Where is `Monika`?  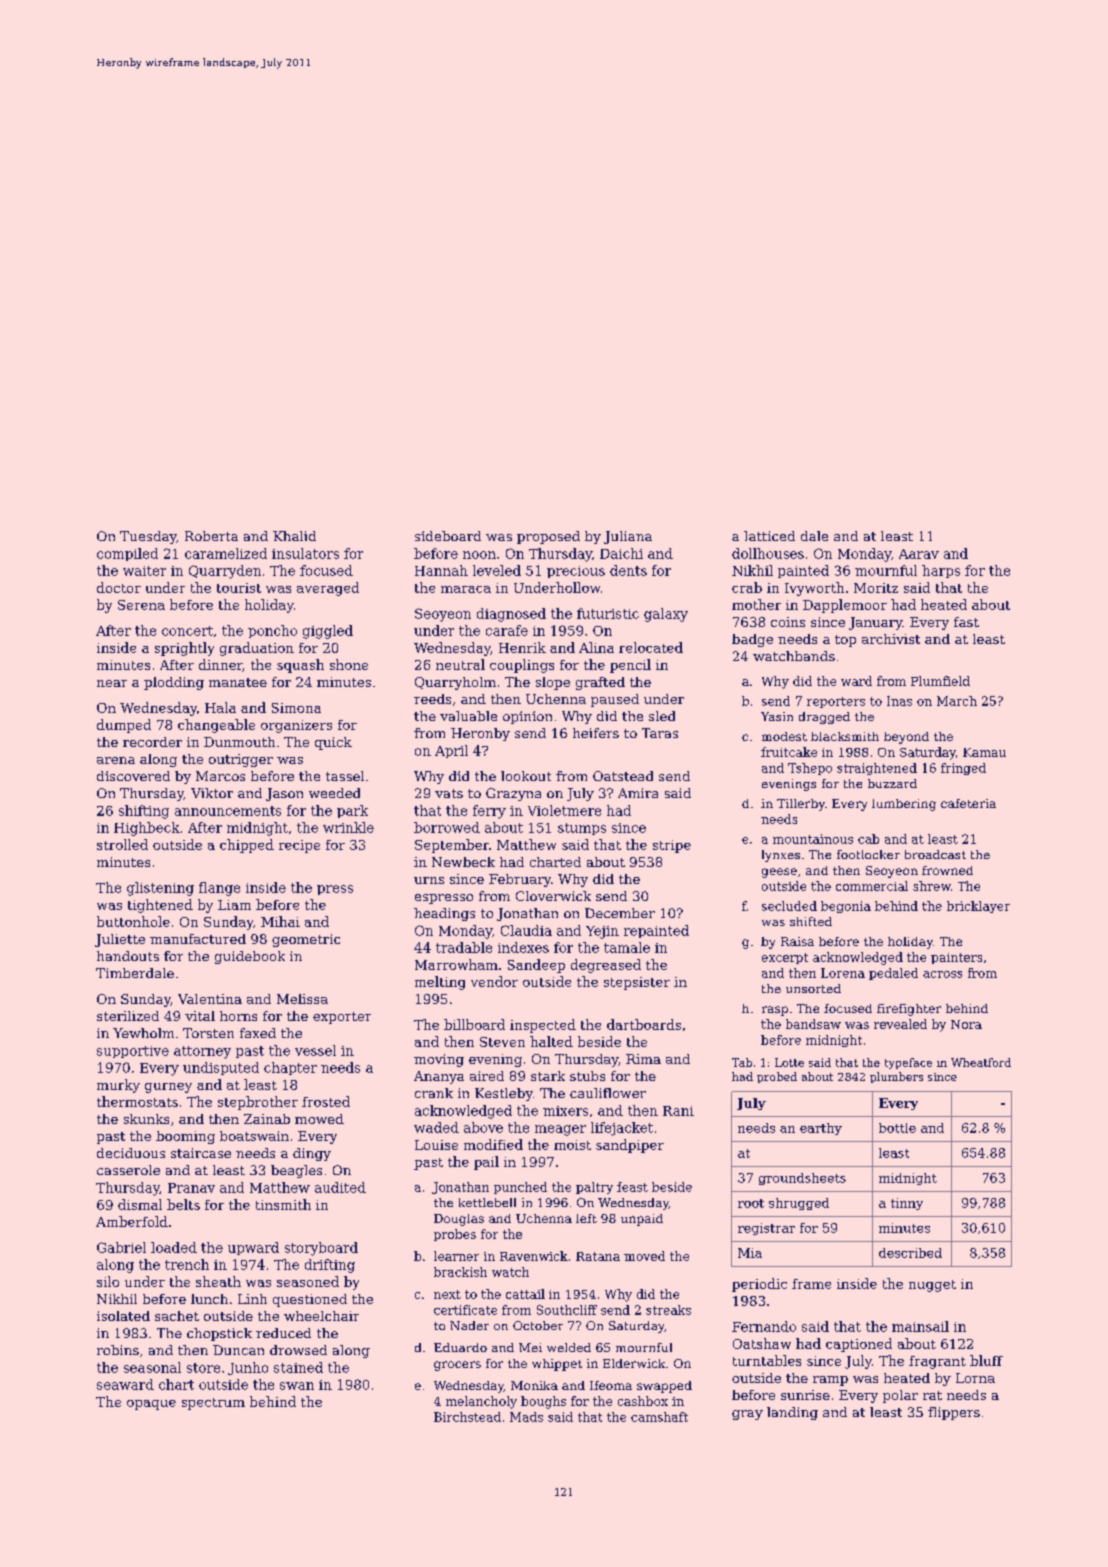
Monika is located at coordinates (534, 1385).
